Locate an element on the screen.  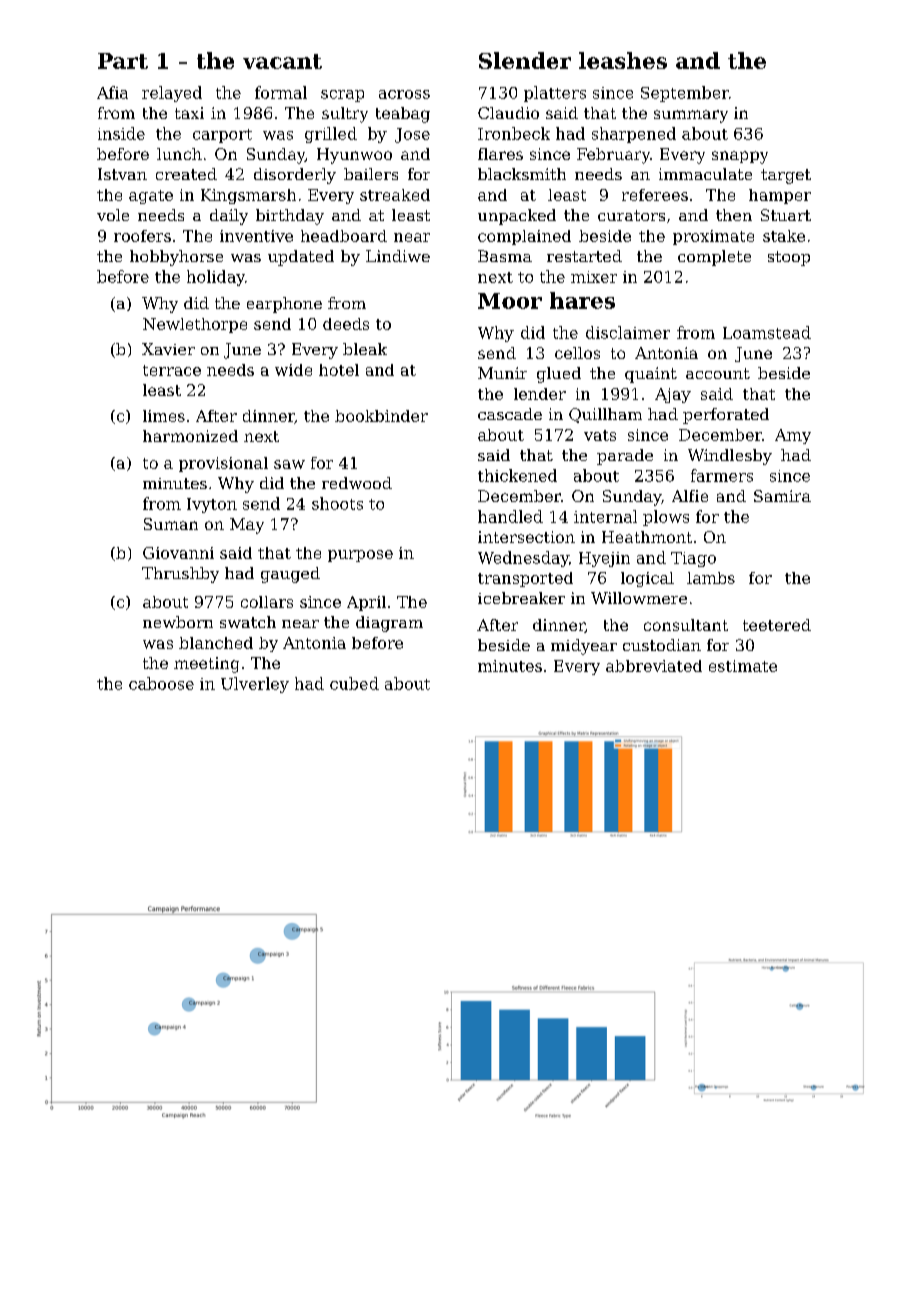
provisional is located at coordinates (223, 464).
